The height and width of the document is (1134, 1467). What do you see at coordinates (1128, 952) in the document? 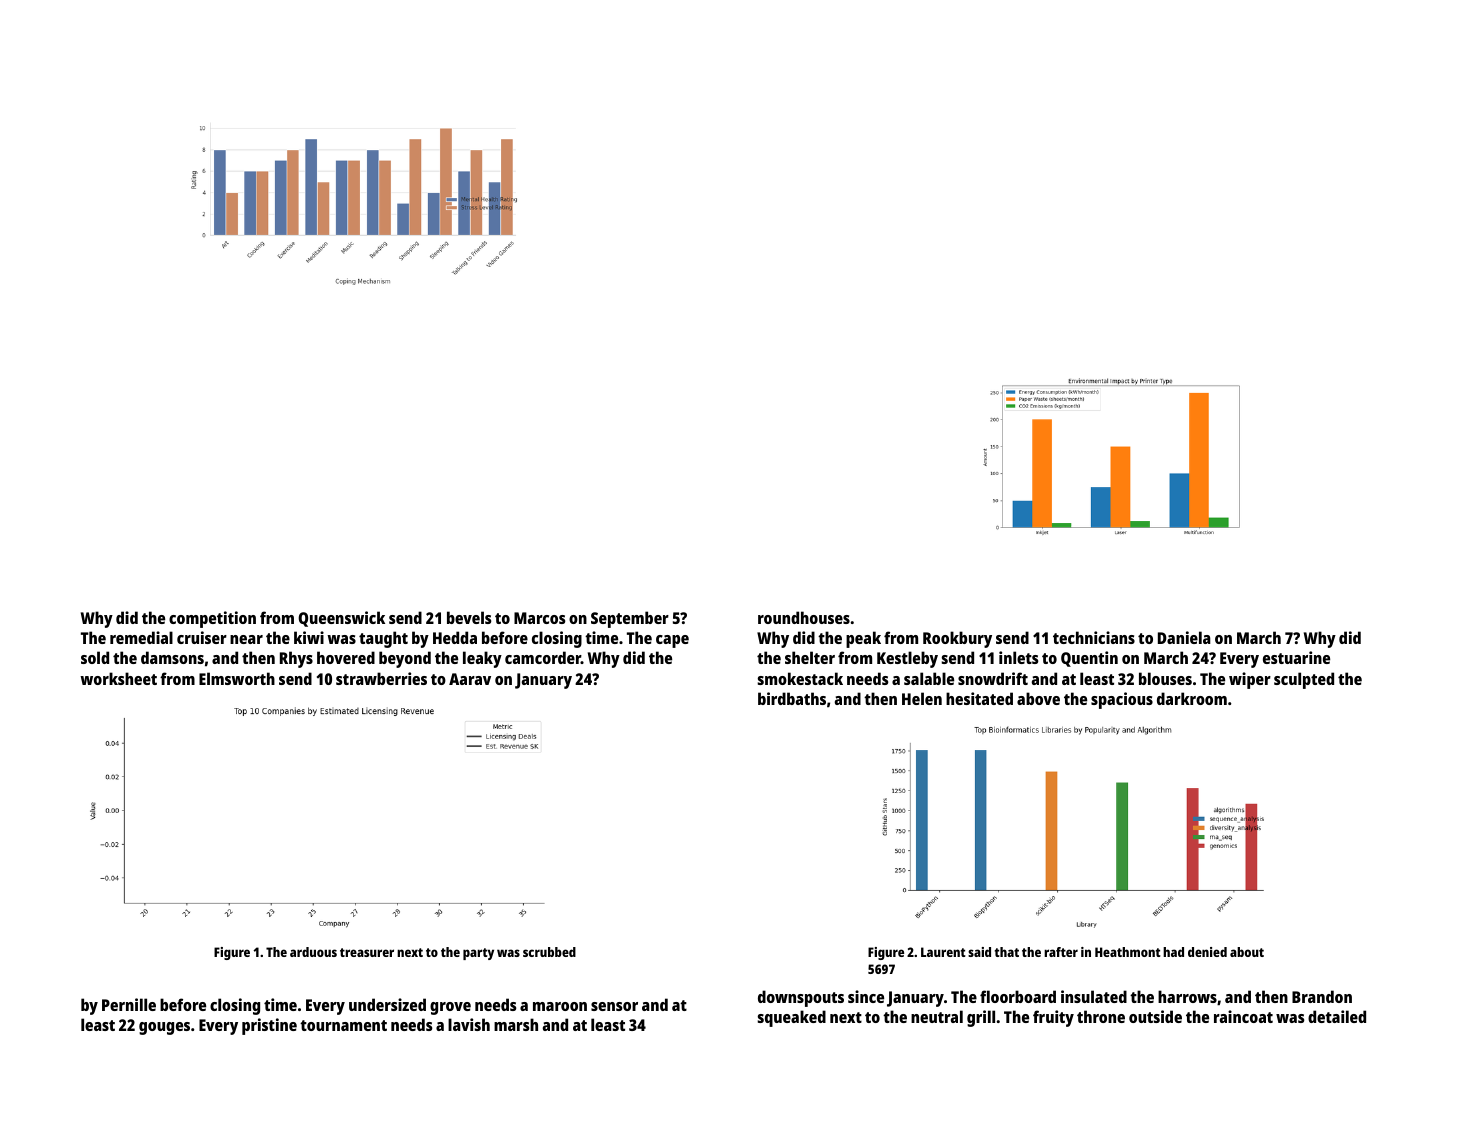
I see `Heathmont` at bounding box center [1128, 952].
